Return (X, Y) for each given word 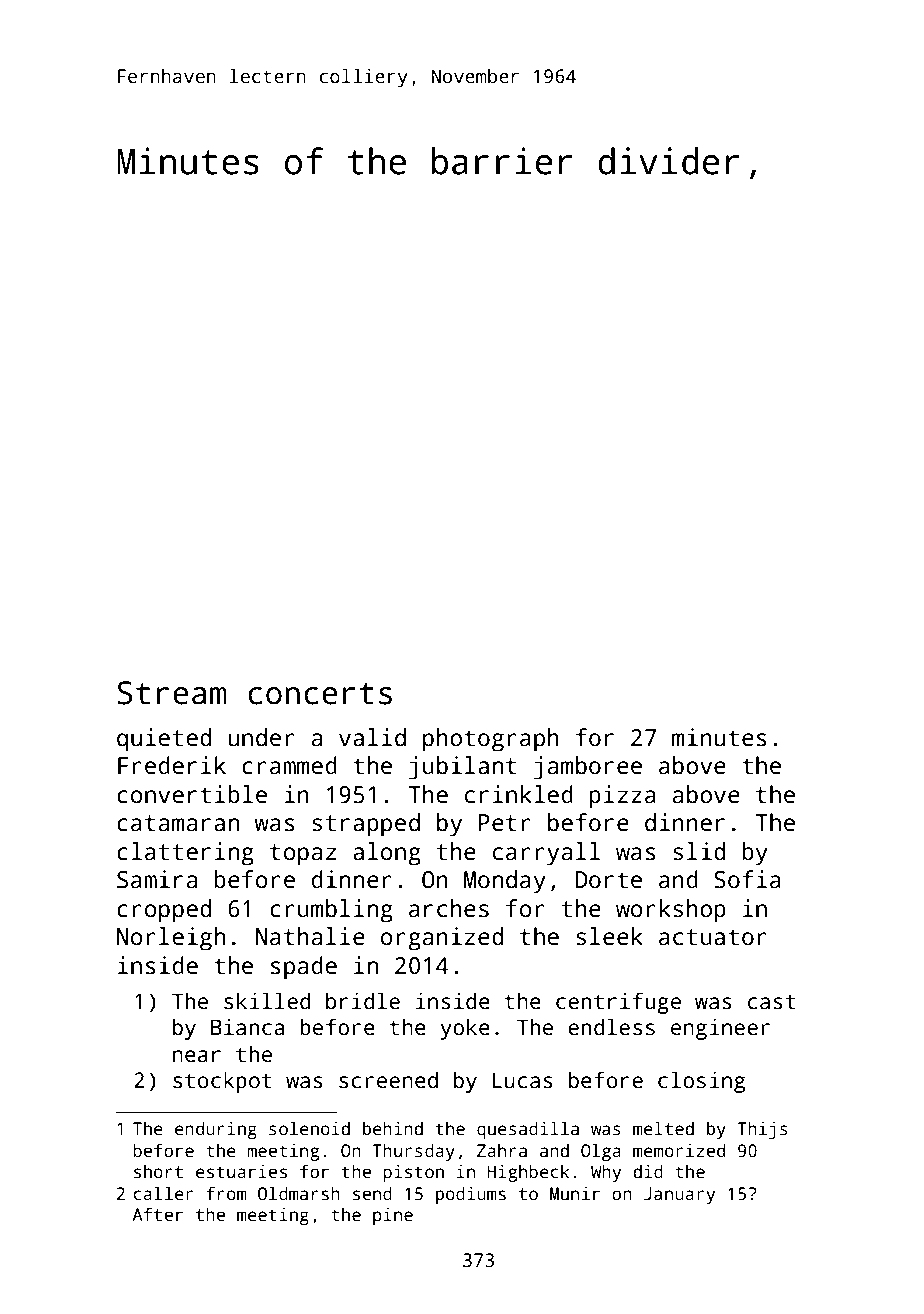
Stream (172, 693)
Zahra (502, 1150)
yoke (465, 1029)
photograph (491, 740)
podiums (471, 1195)
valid (372, 737)
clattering (185, 854)
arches (449, 908)
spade (304, 968)
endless (611, 1027)
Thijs (763, 1130)
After (157, 1214)
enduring (216, 1130)
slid (699, 851)
